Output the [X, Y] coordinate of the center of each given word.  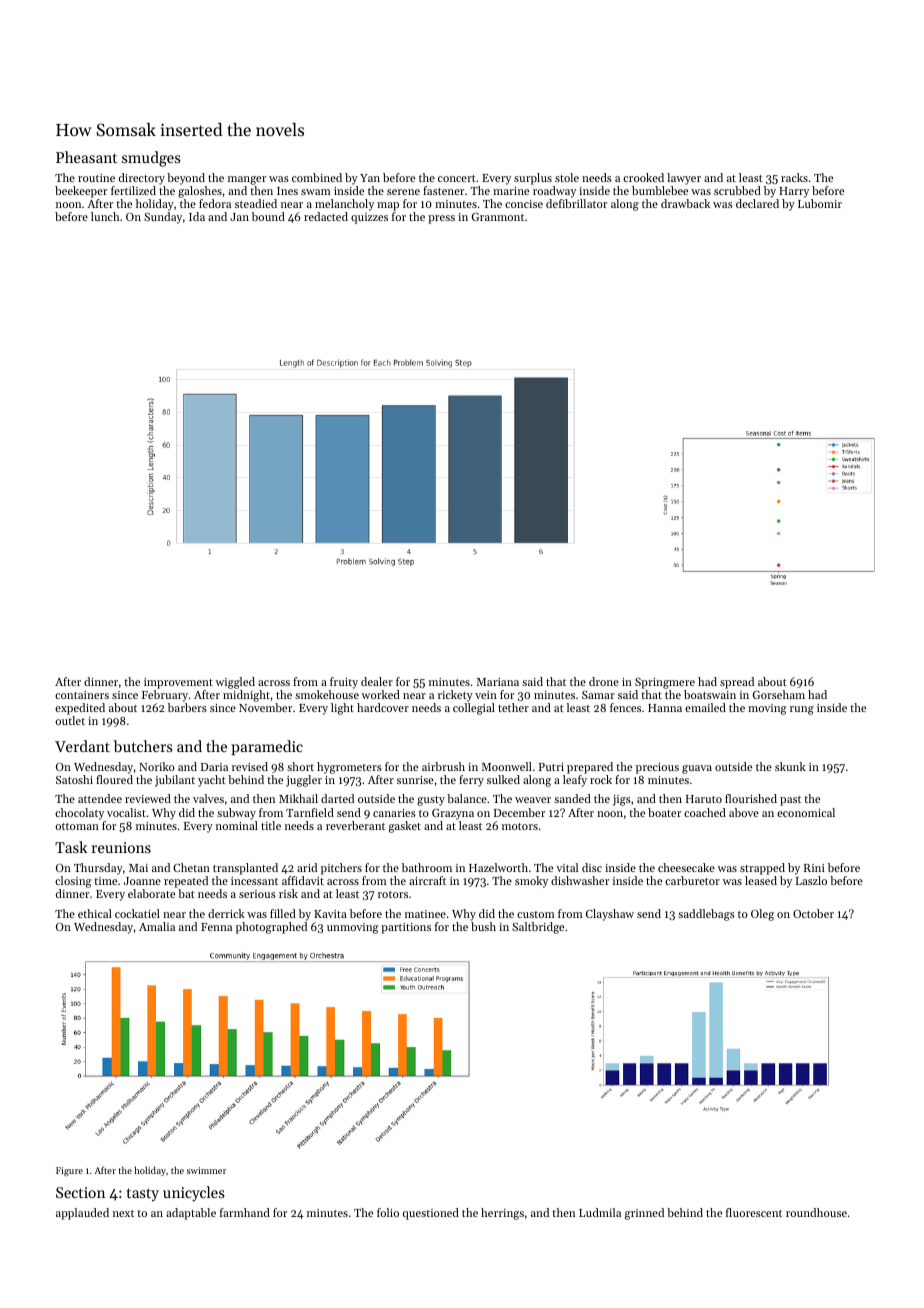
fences [625, 707]
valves [208, 798]
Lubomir [820, 203]
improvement [178, 683]
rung [802, 710]
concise [524, 204]
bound [268, 216]
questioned [431, 1214]
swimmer [206, 1170]
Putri [551, 767]
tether [513, 707]
